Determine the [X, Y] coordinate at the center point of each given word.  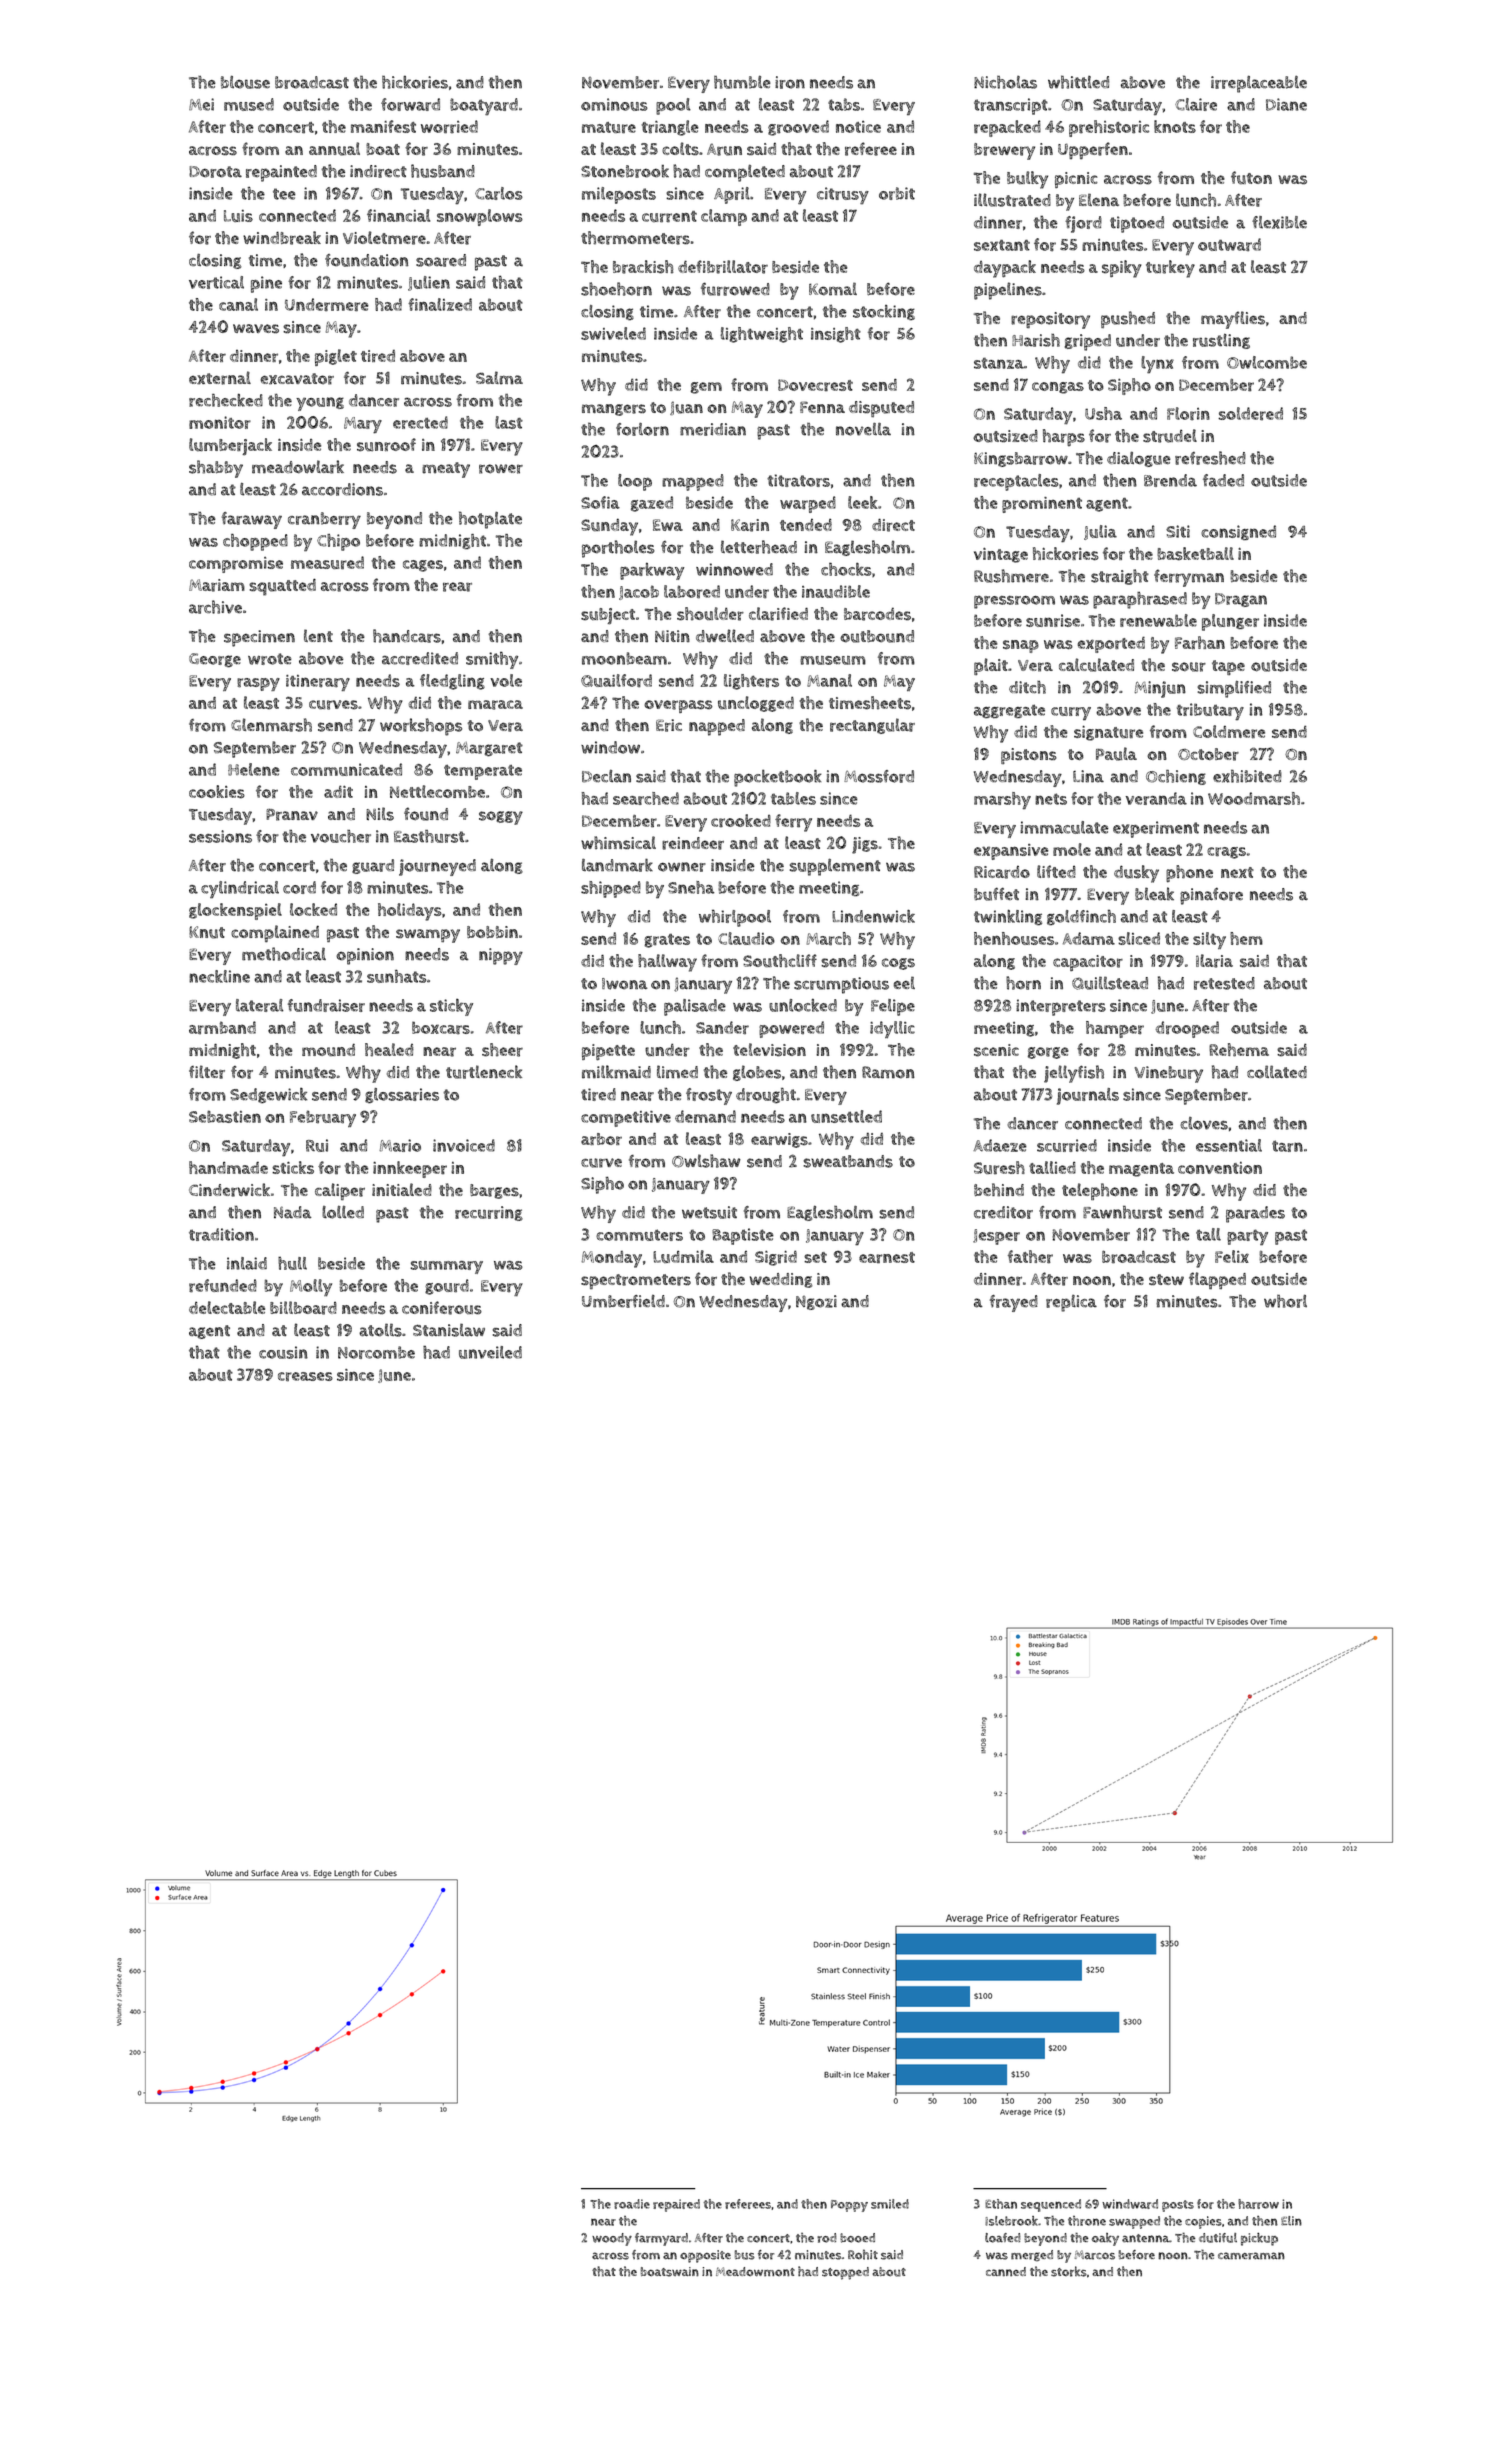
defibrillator [723, 267]
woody [612, 2239]
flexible [1279, 222]
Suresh [999, 1168]
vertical [216, 282]
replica [1071, 1303]
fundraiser [326, 1005]
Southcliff [780, 961]
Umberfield [623, 1301]
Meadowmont [755, 2272]
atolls [380, 1330]
